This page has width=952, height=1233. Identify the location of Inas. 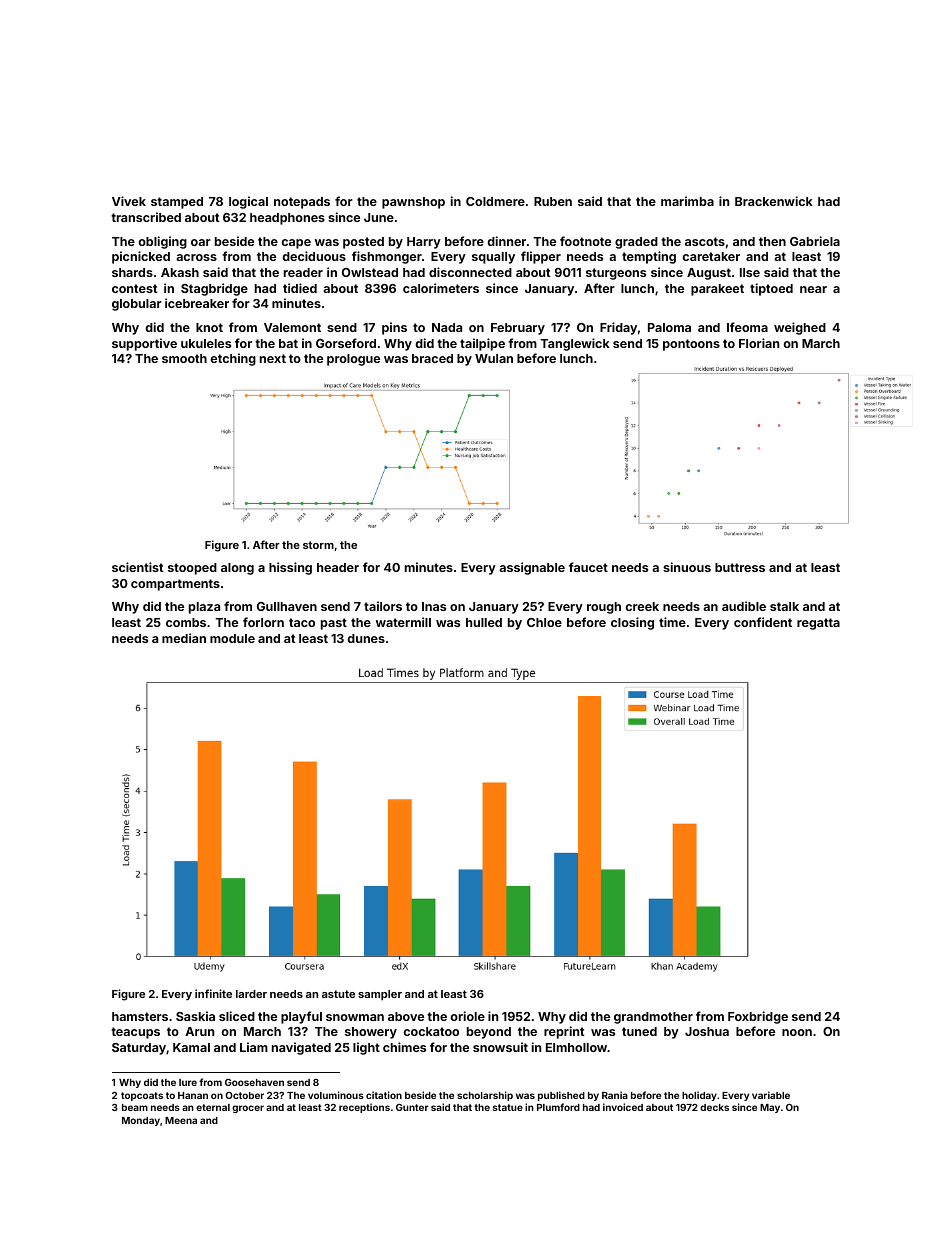
(434, 606).
